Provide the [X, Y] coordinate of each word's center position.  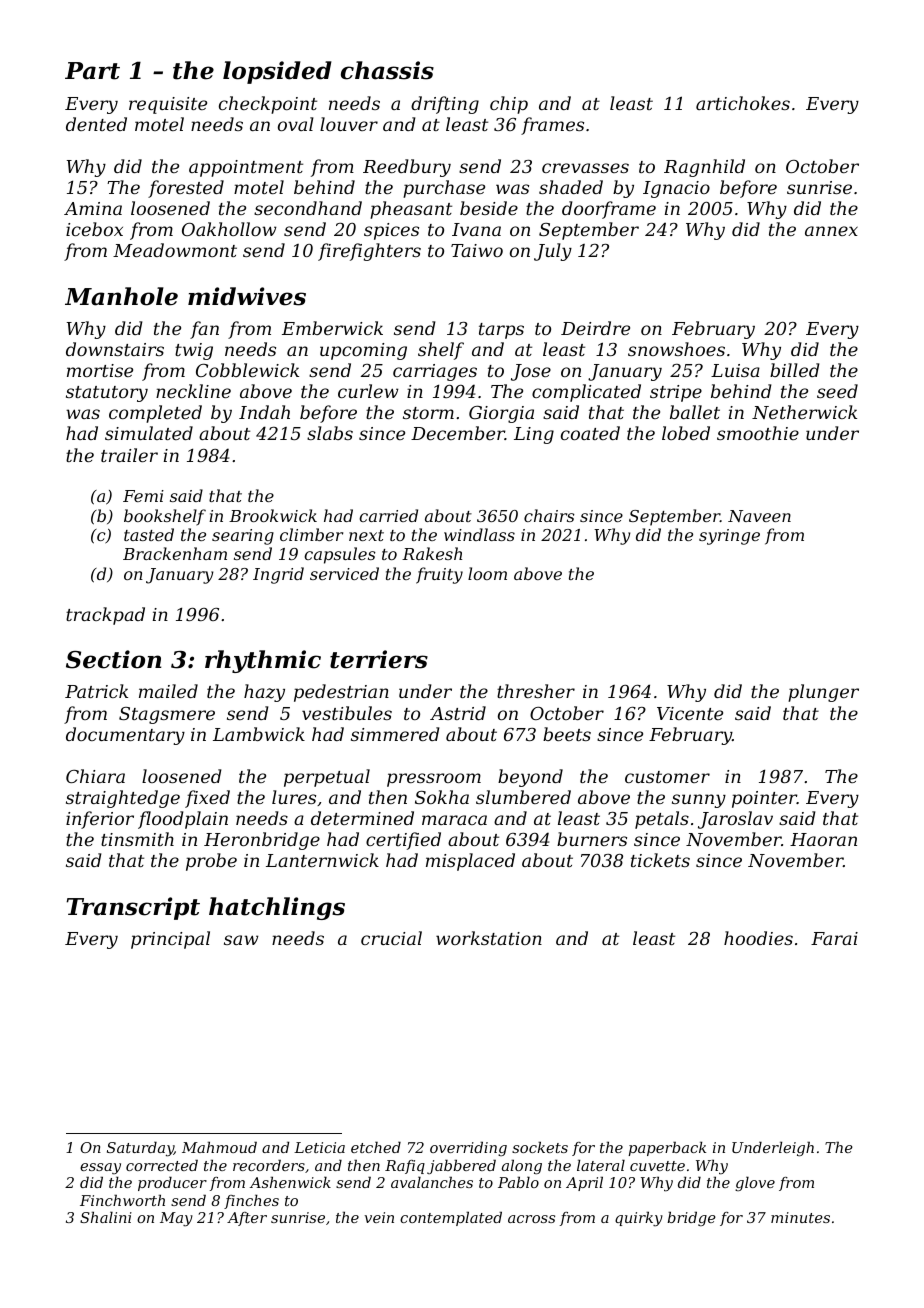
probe [211, 862]
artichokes [743, 103]
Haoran [823, 839]
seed [837, 391]
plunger [823, 693]
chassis [387, 70]
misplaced [470, 862]
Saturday [140, 1149]
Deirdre [595, 328]
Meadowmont [175, 250]
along [522, 1167]
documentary [125, 736]
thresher [536, 691]
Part [92, 71]
